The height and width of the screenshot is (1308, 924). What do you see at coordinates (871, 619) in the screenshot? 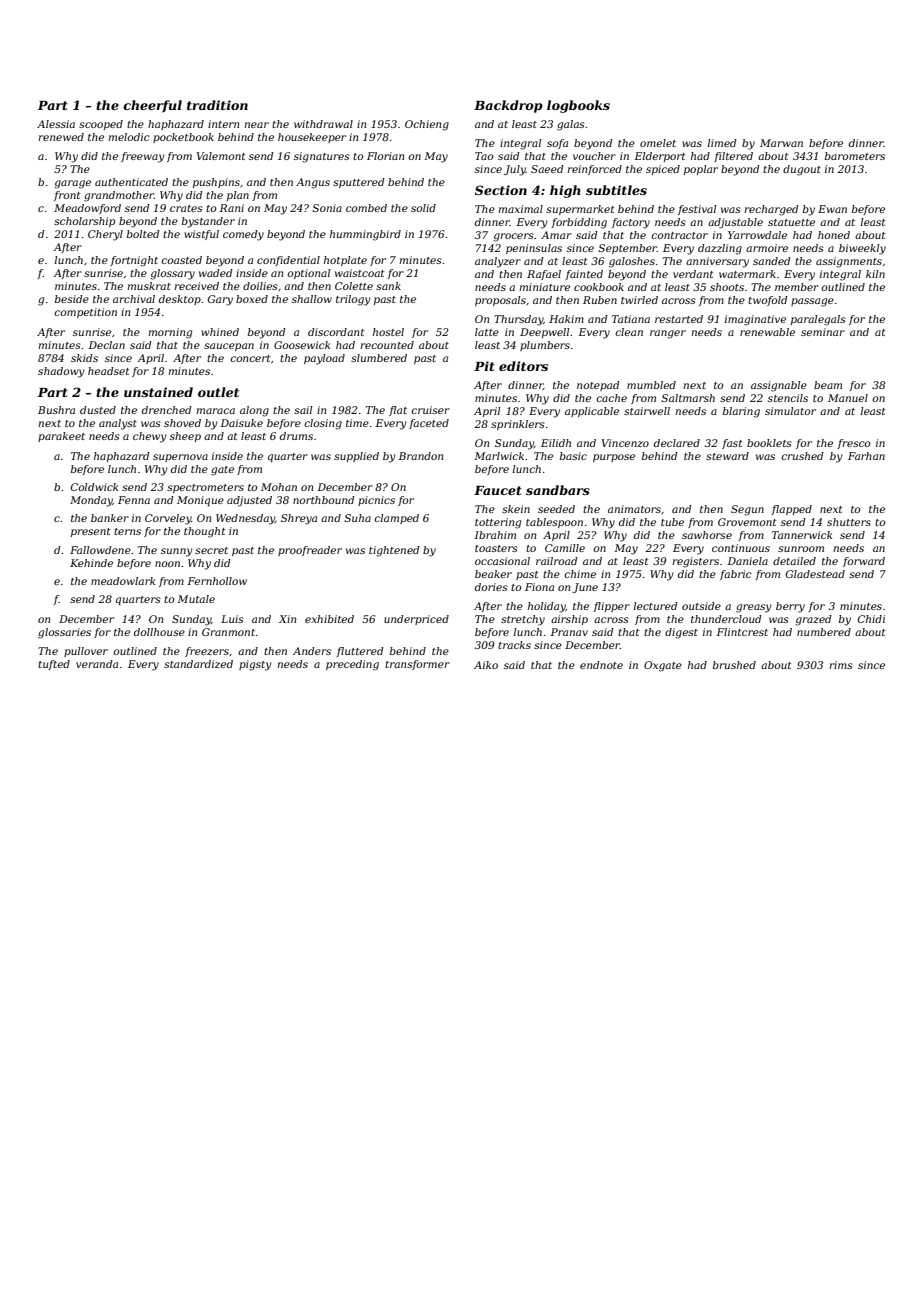
I see `Chidi` at bounding box center [871, 619].
